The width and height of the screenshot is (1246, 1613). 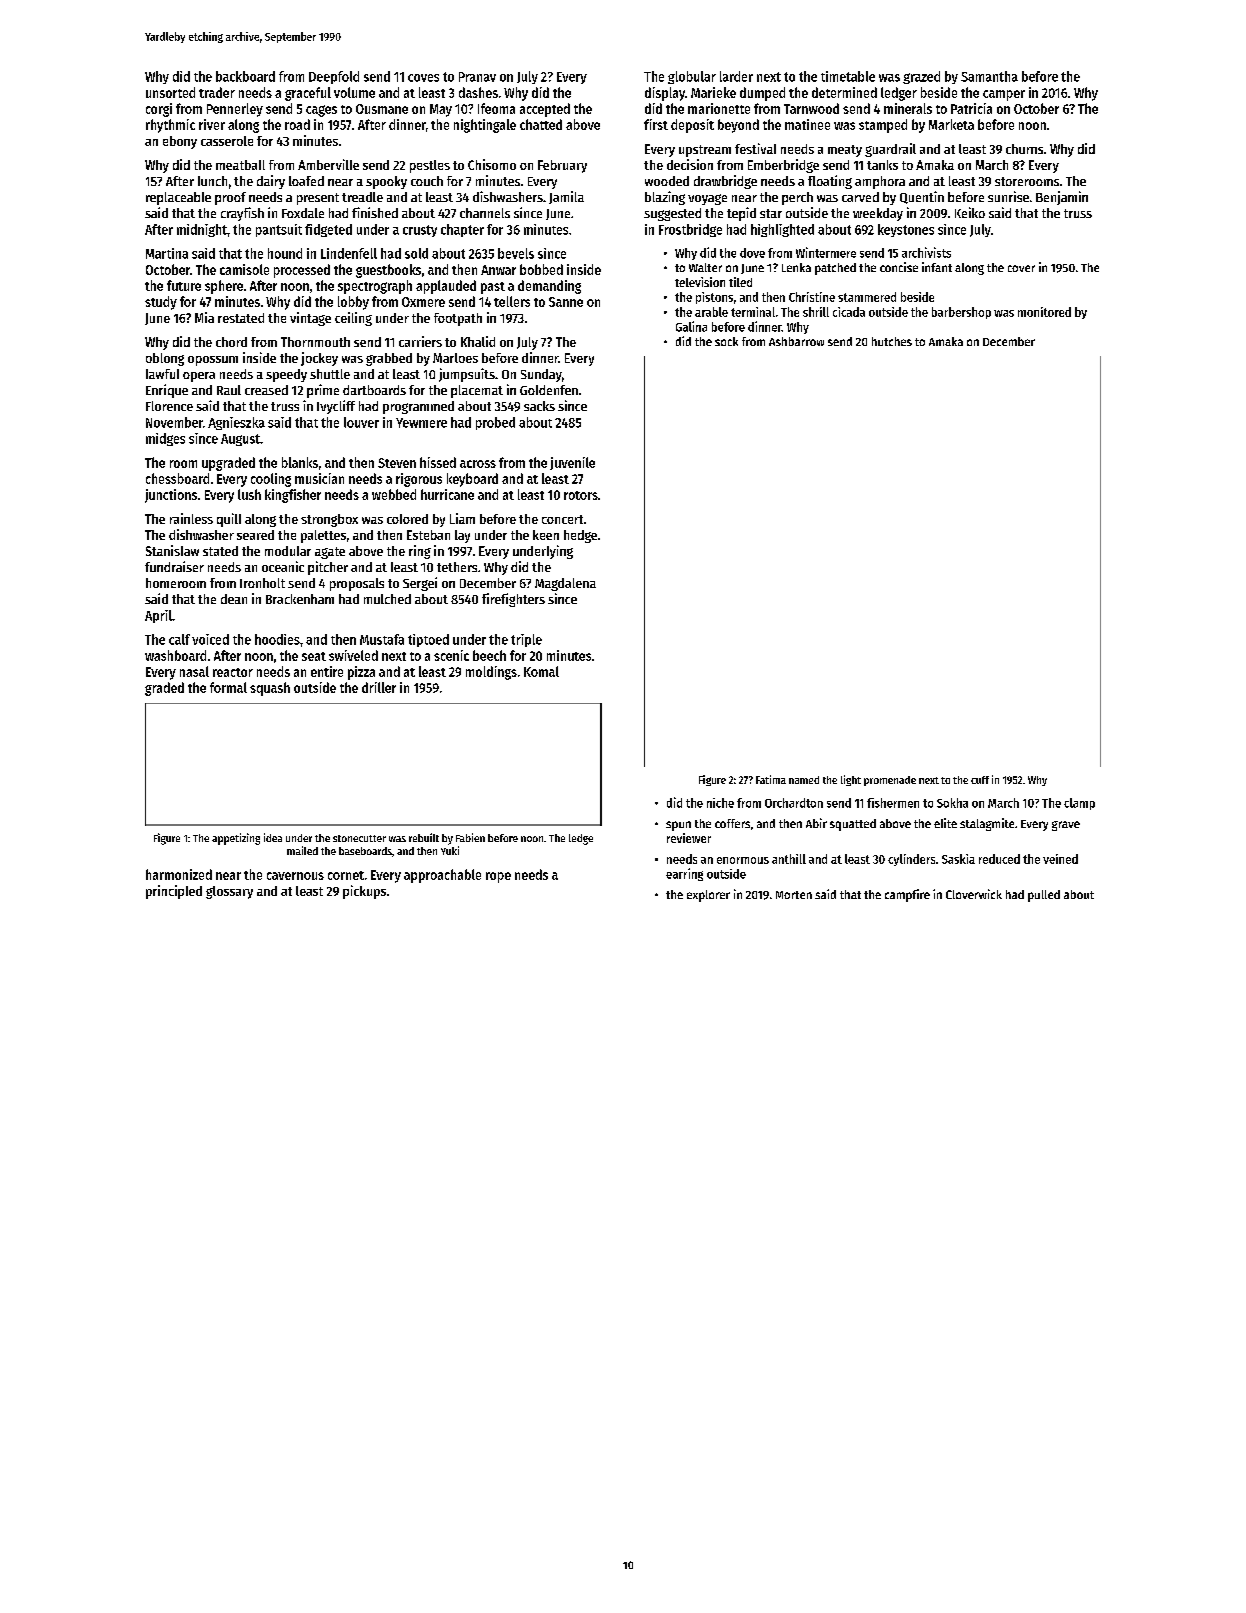 What do you see at coordinates (565, 584) in the screenshot?
I see `Magdalena` at bounding box center [565, 584].
